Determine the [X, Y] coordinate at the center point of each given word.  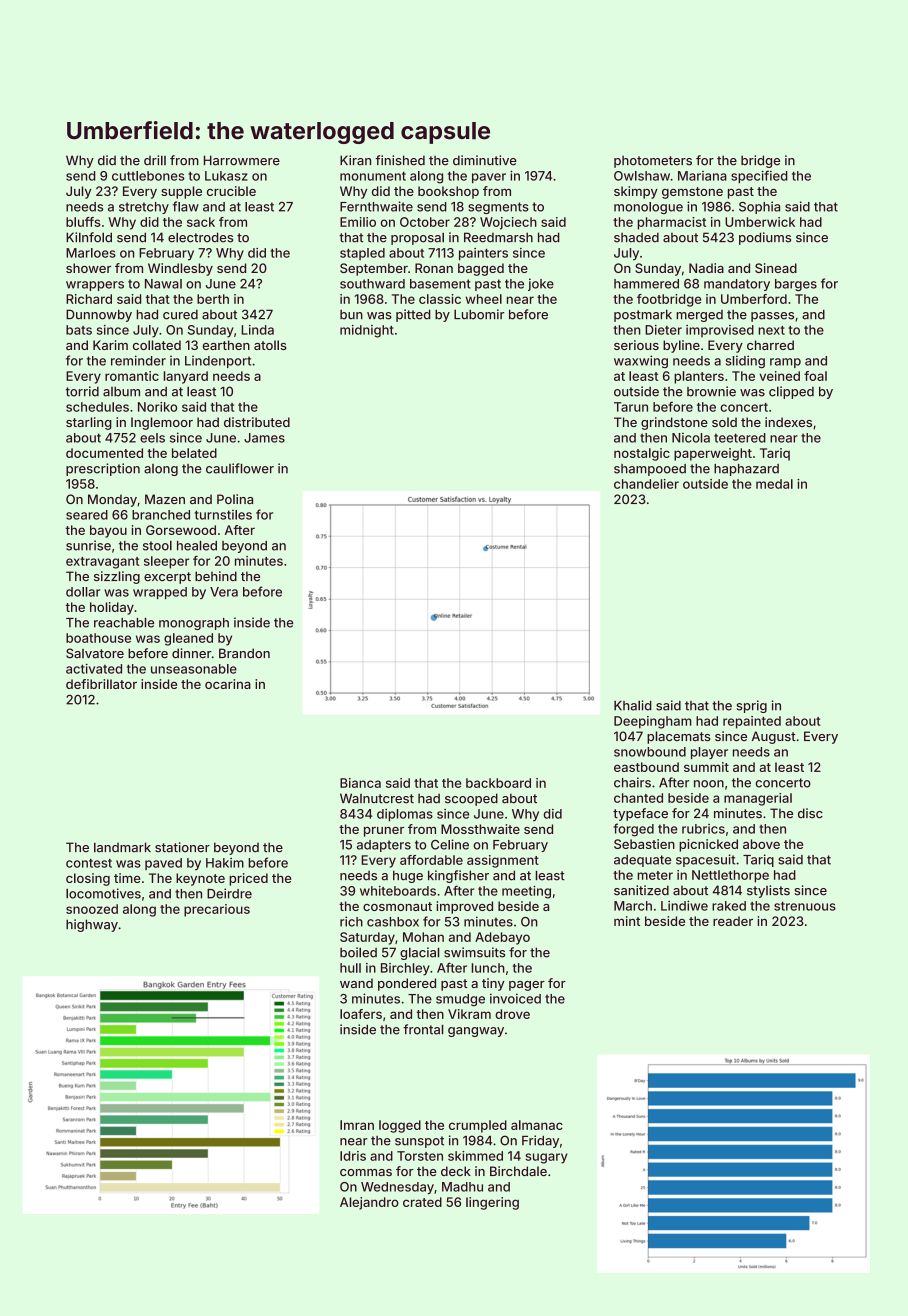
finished [400, 160]
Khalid [633, 705]
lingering [492, 1203]
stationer [182, 847]
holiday [112, 608]
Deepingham [653, 722]
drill [155, 160]
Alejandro [369, 1203]
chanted [638, 798]
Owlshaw [642, 176]
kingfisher [458, 876]
